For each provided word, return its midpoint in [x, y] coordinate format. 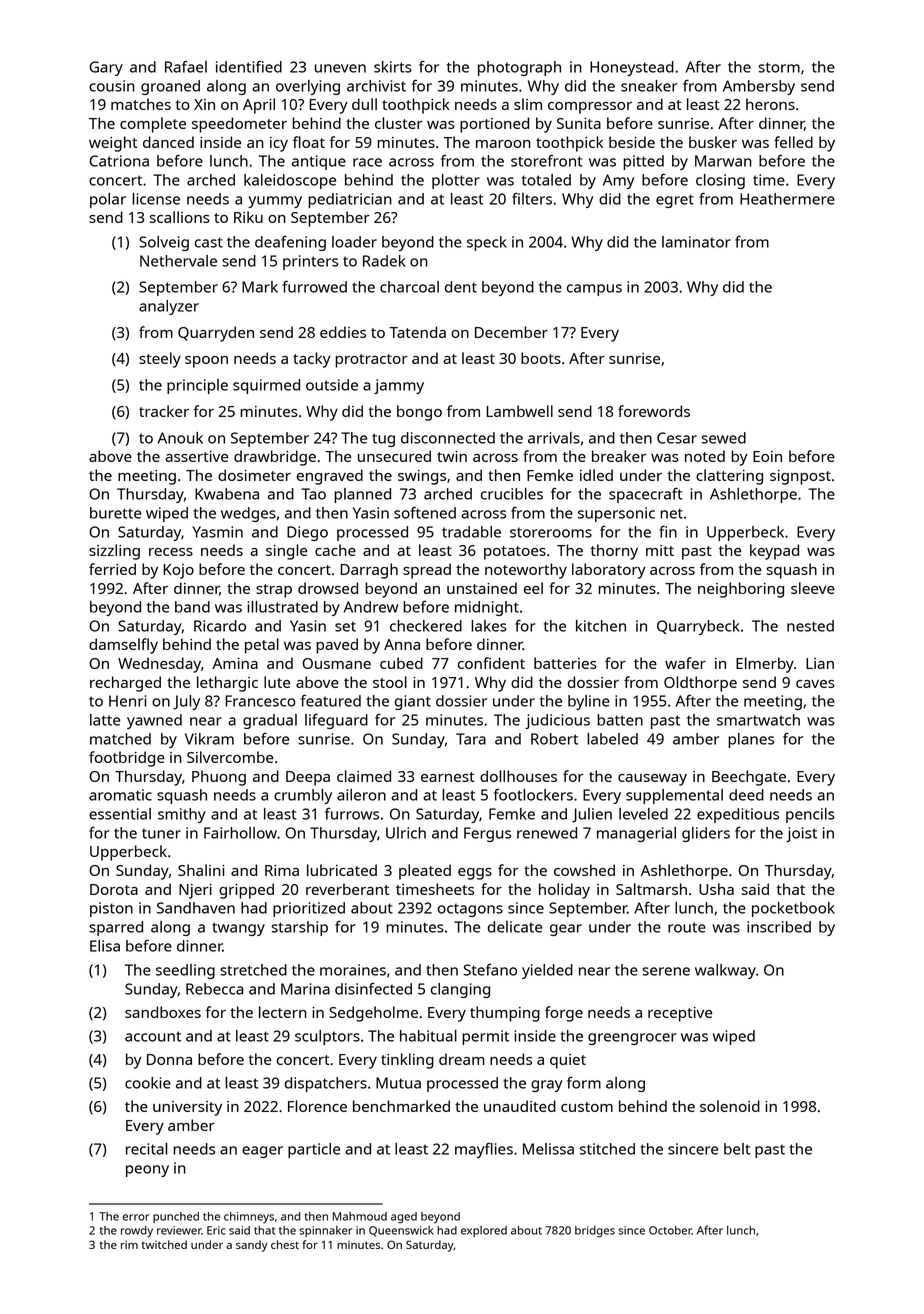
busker [713, 142]
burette [115, 513]
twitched [164, 1244]
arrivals [554, 438]
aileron [361, 795]
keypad [774, 552]
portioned [494, 125]
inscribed [779, 927]
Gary [106, 68]
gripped [246, 891]
